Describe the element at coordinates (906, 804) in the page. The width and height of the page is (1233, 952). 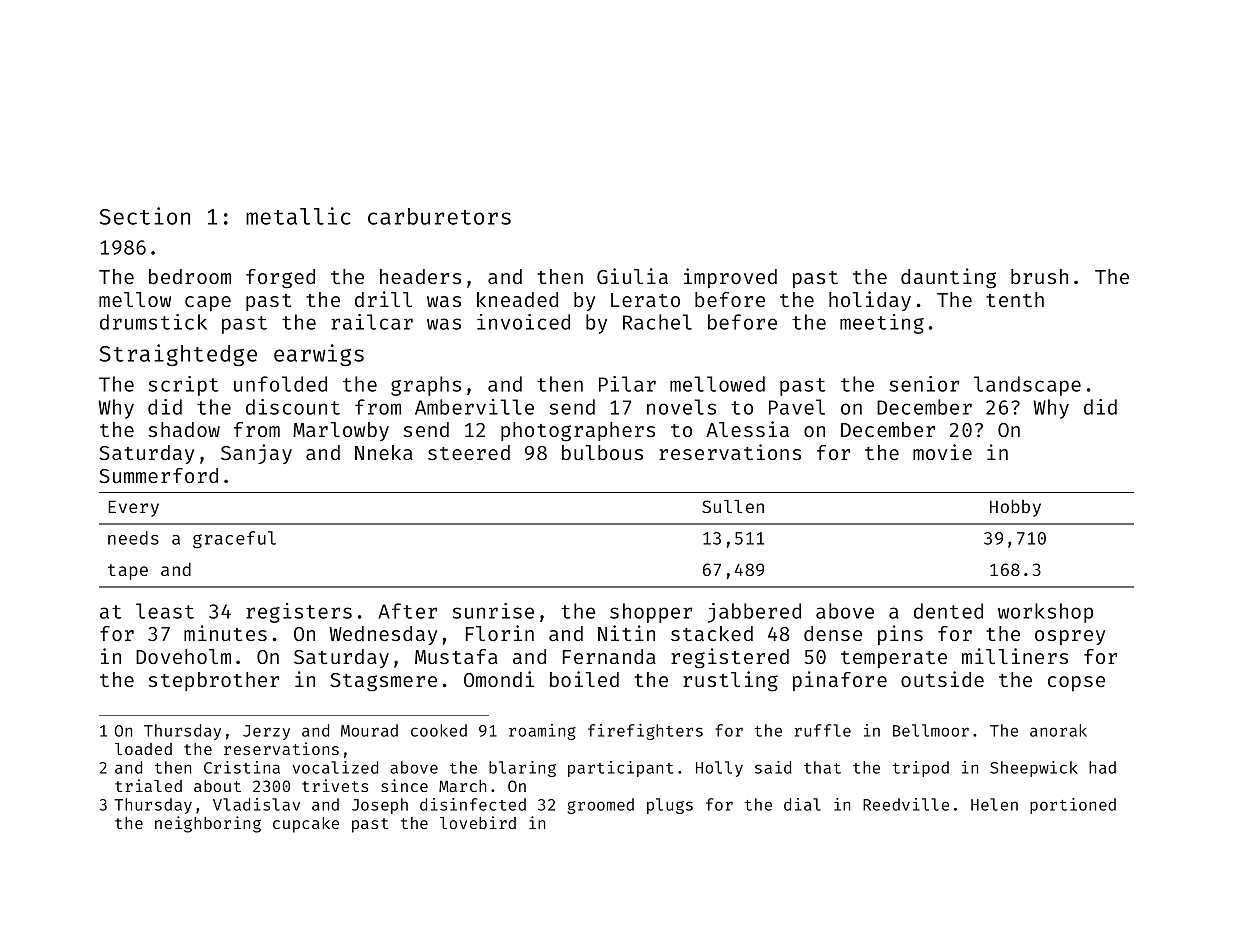
I see `Reedville` at that location.
